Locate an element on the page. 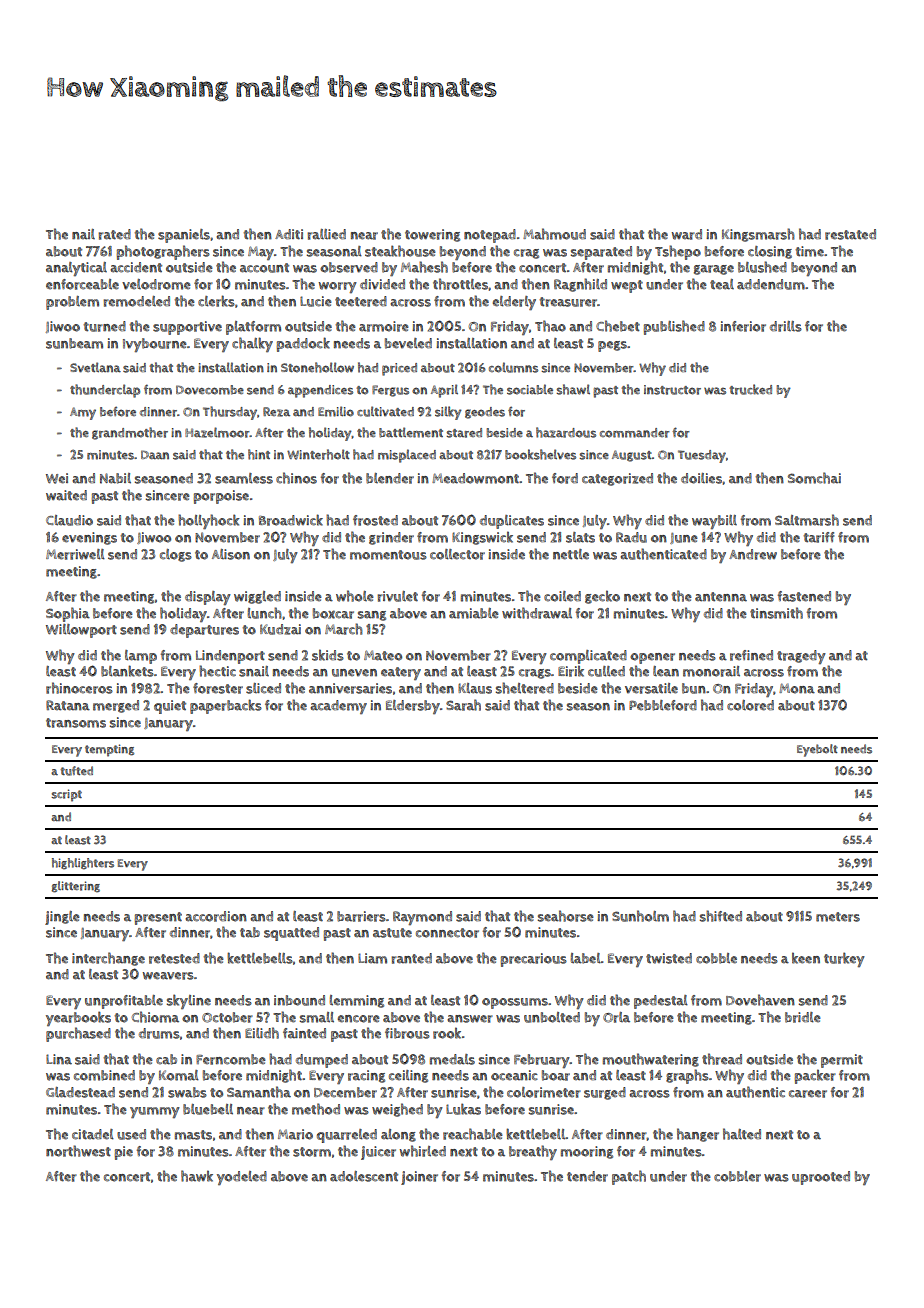  squatted is located at coordinates (291, 934).
